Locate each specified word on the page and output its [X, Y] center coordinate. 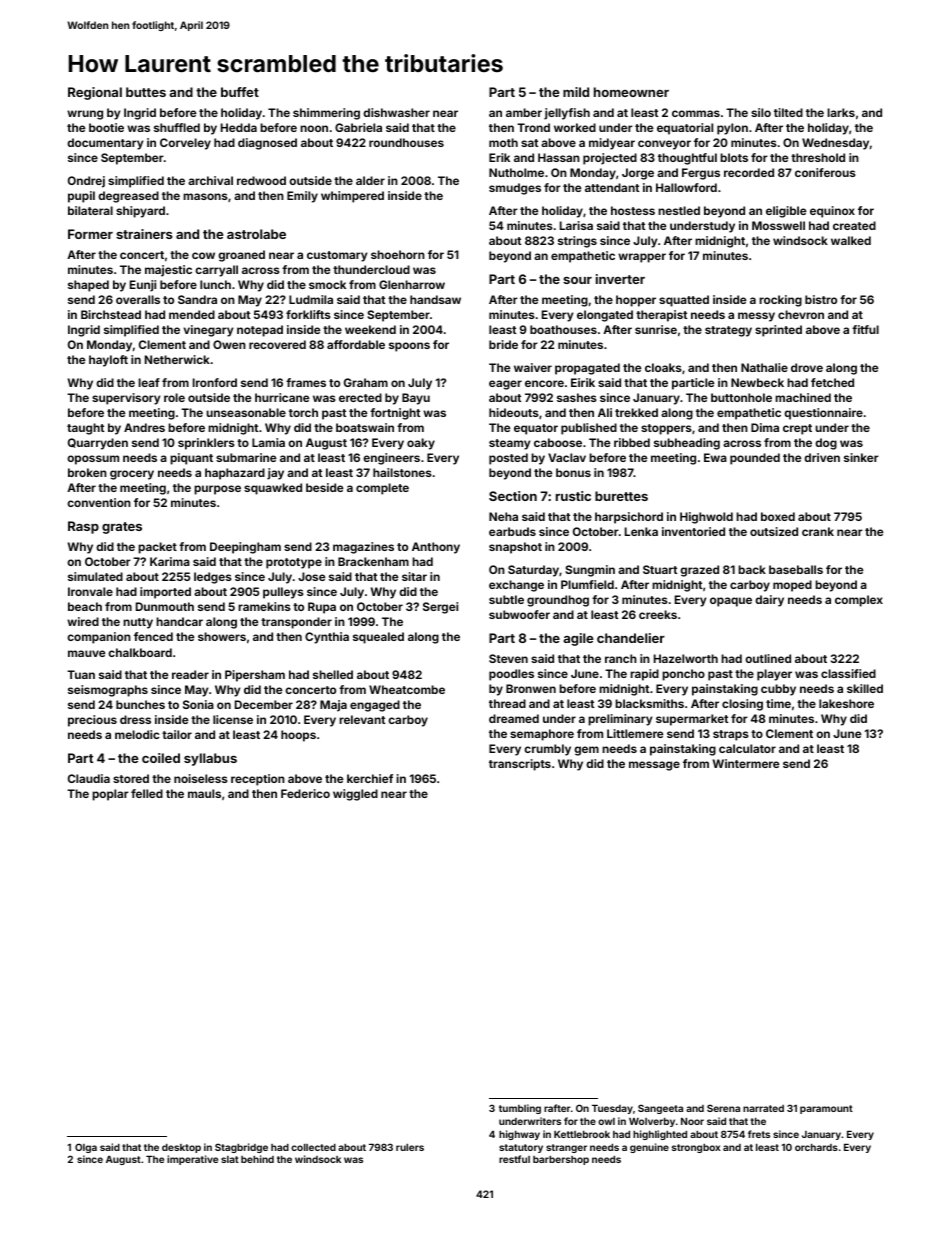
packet [157, 548]
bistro [821, 299]
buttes [146, 92]
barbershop [561, 1160]
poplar [110, 795]
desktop [181, 1148]
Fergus [701, 174]
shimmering [326, 114]
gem [586, 751]
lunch [215, 284]
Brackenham [373, 561]
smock [327, 284]
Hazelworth [686, 658]
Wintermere [746, 763]
